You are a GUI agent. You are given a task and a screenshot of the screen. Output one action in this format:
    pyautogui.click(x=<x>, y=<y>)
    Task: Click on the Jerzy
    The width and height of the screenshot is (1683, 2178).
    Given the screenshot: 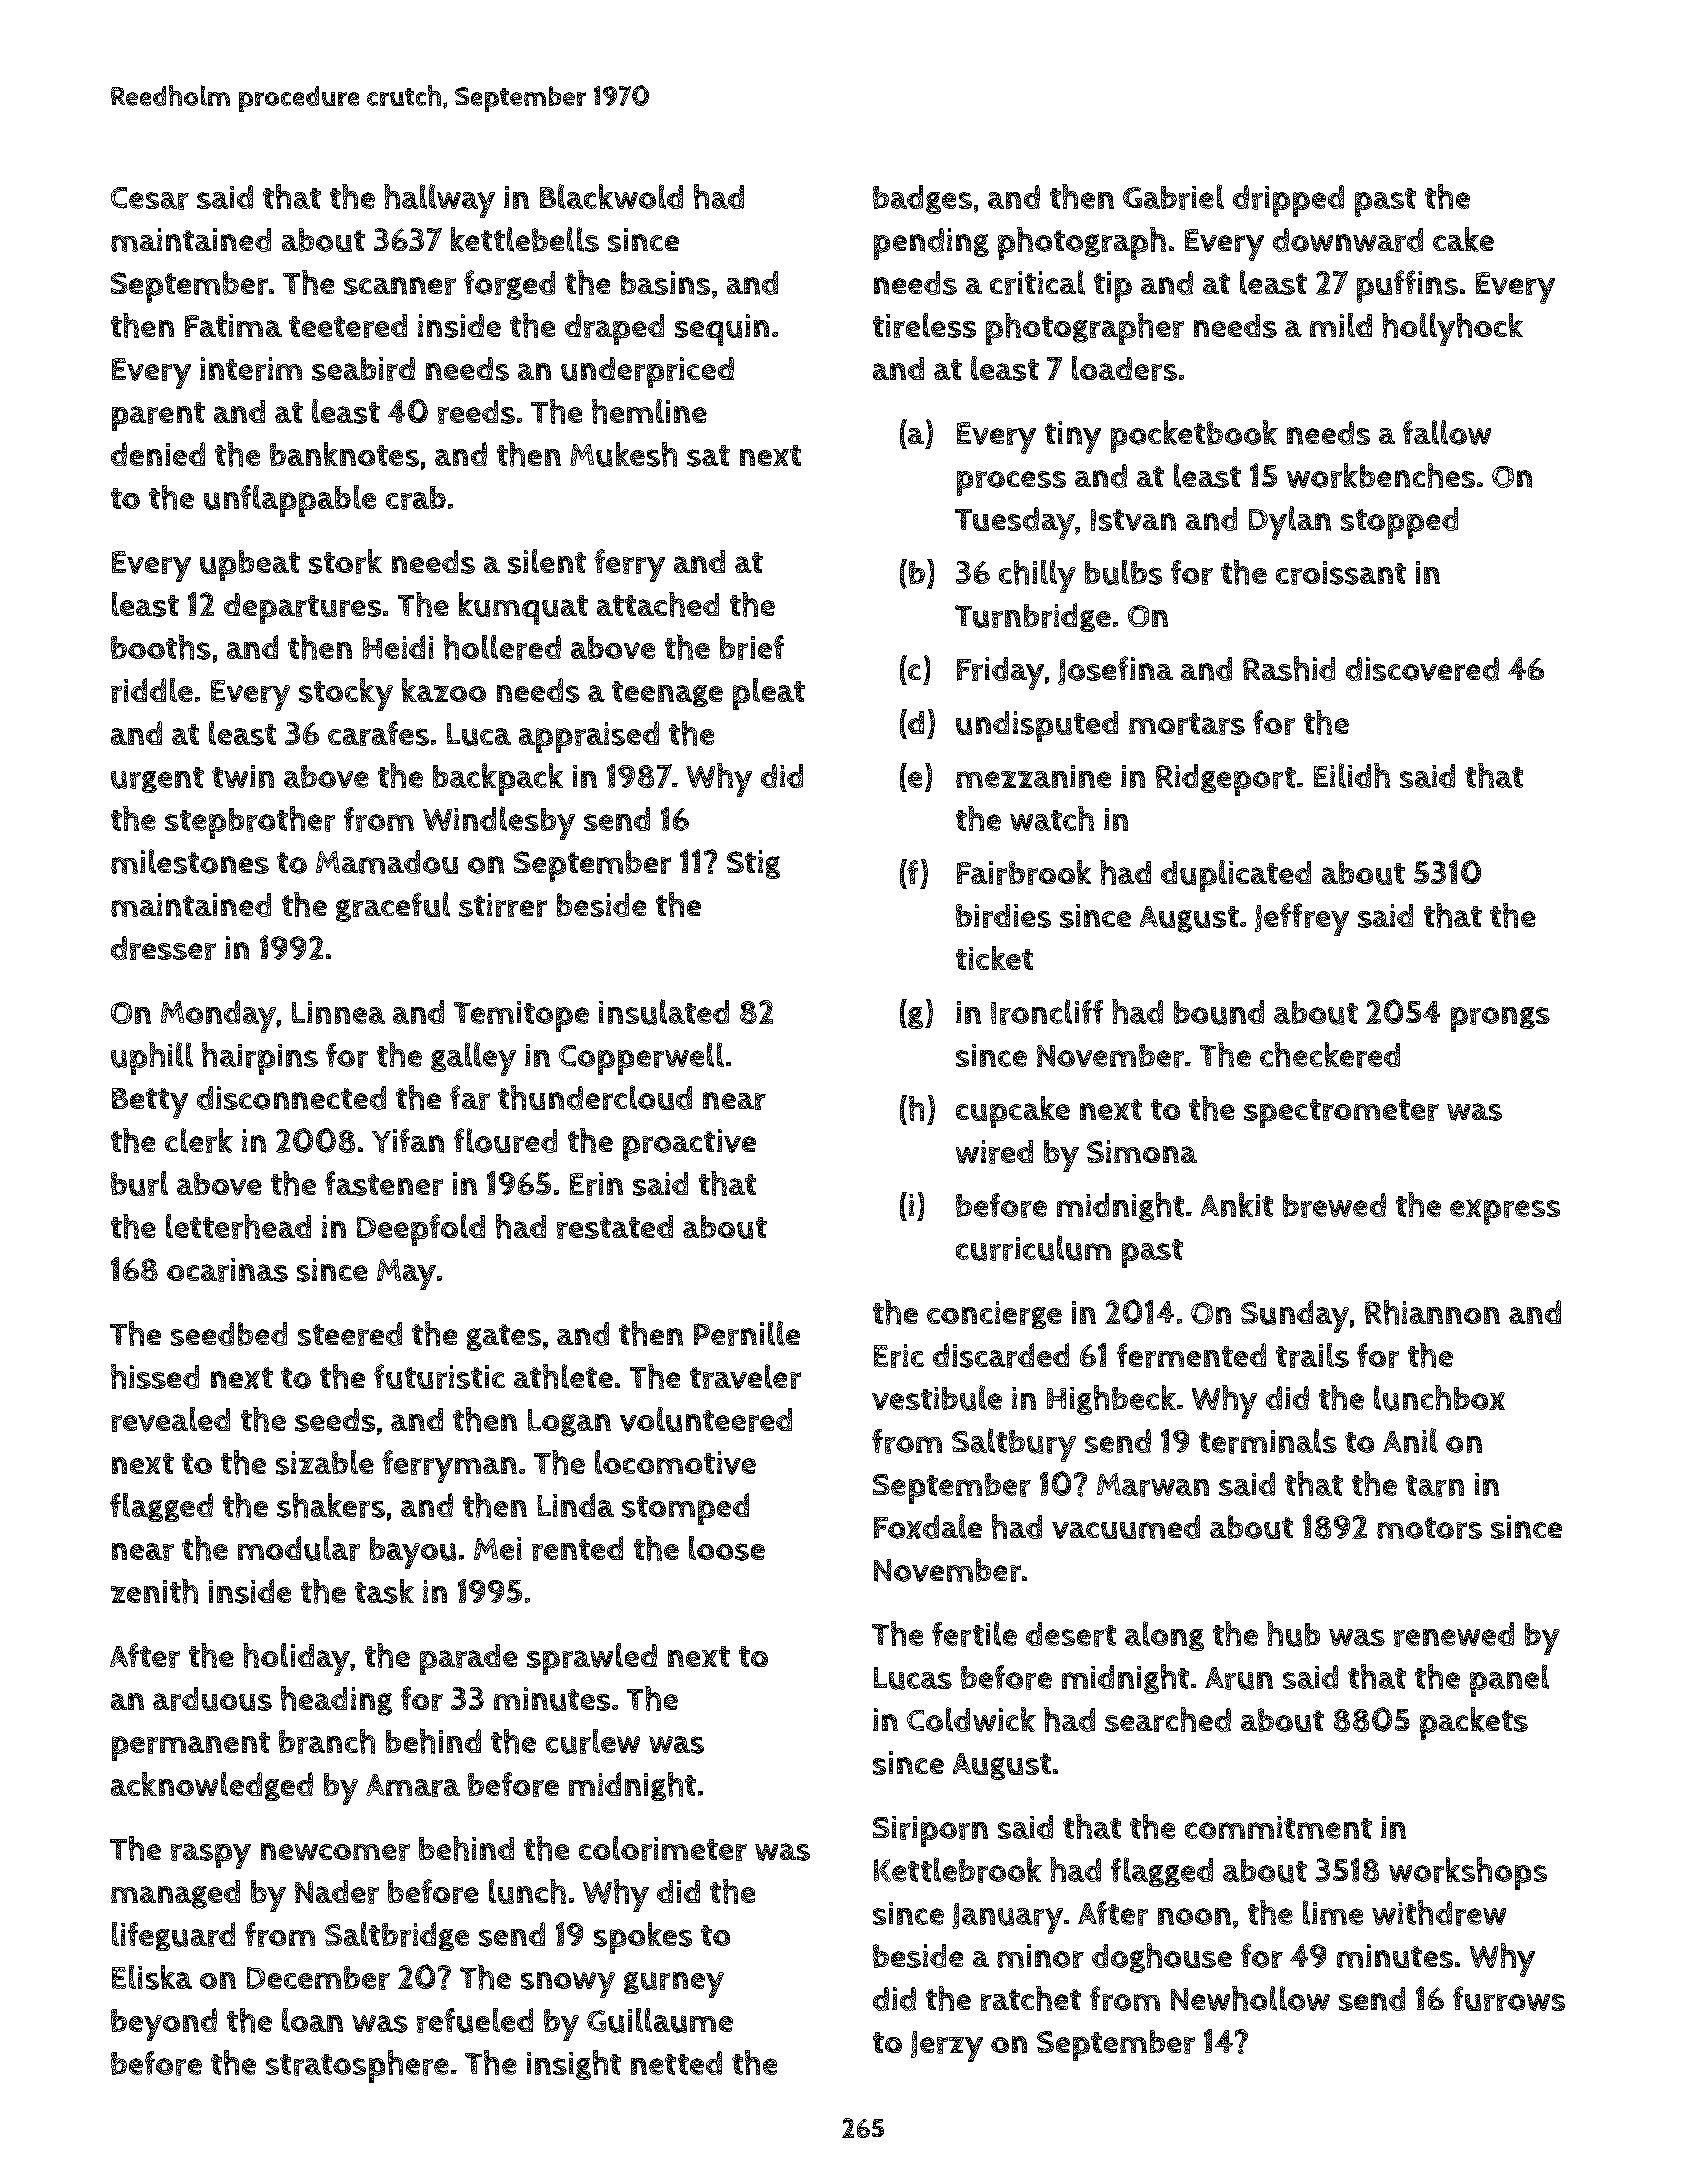 What is the action you would take?
    pyautogui.click(x=947, y=2046)
